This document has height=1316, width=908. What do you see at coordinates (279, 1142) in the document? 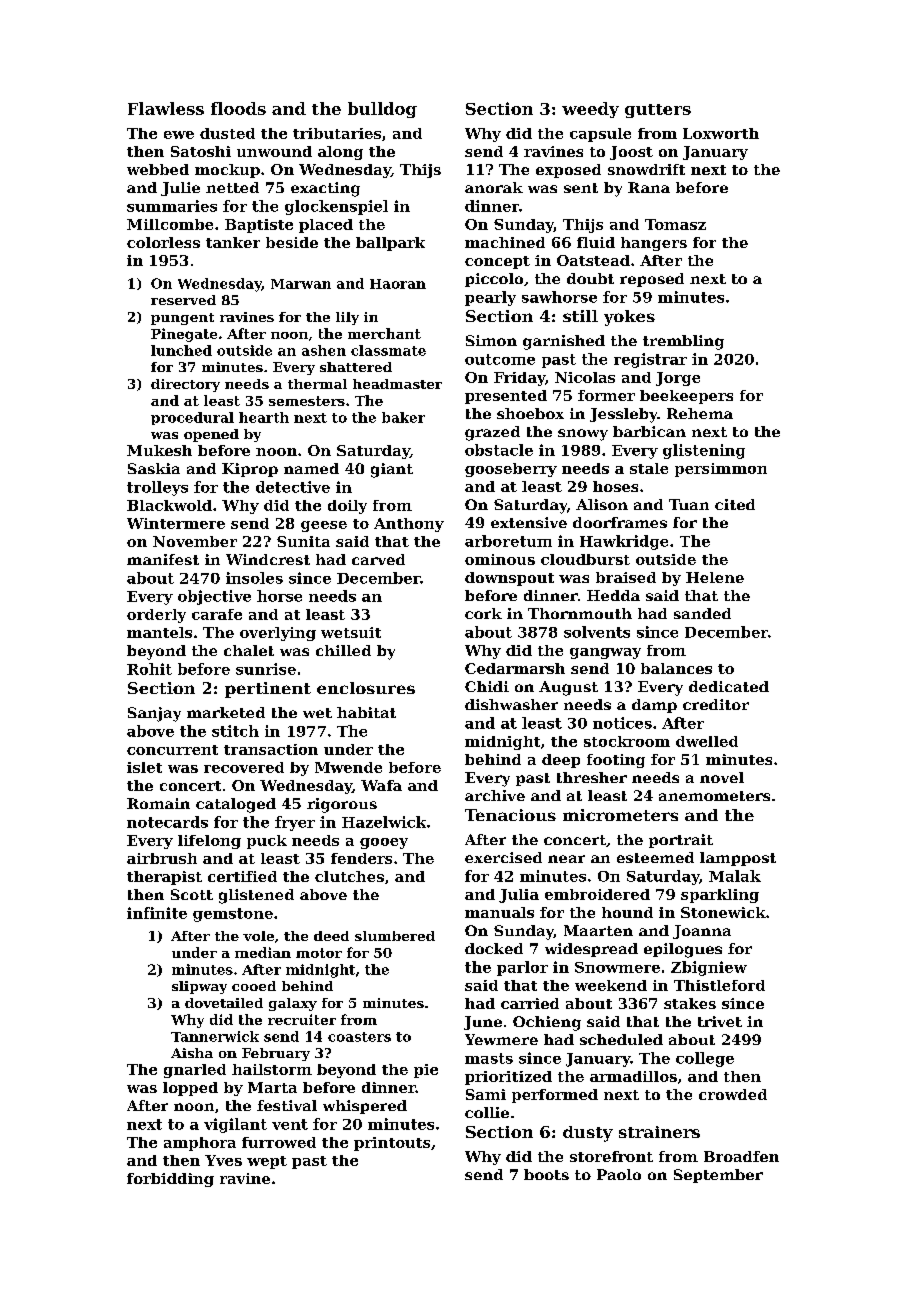
I see `furrowed` at bounding box center [279, 1142].
